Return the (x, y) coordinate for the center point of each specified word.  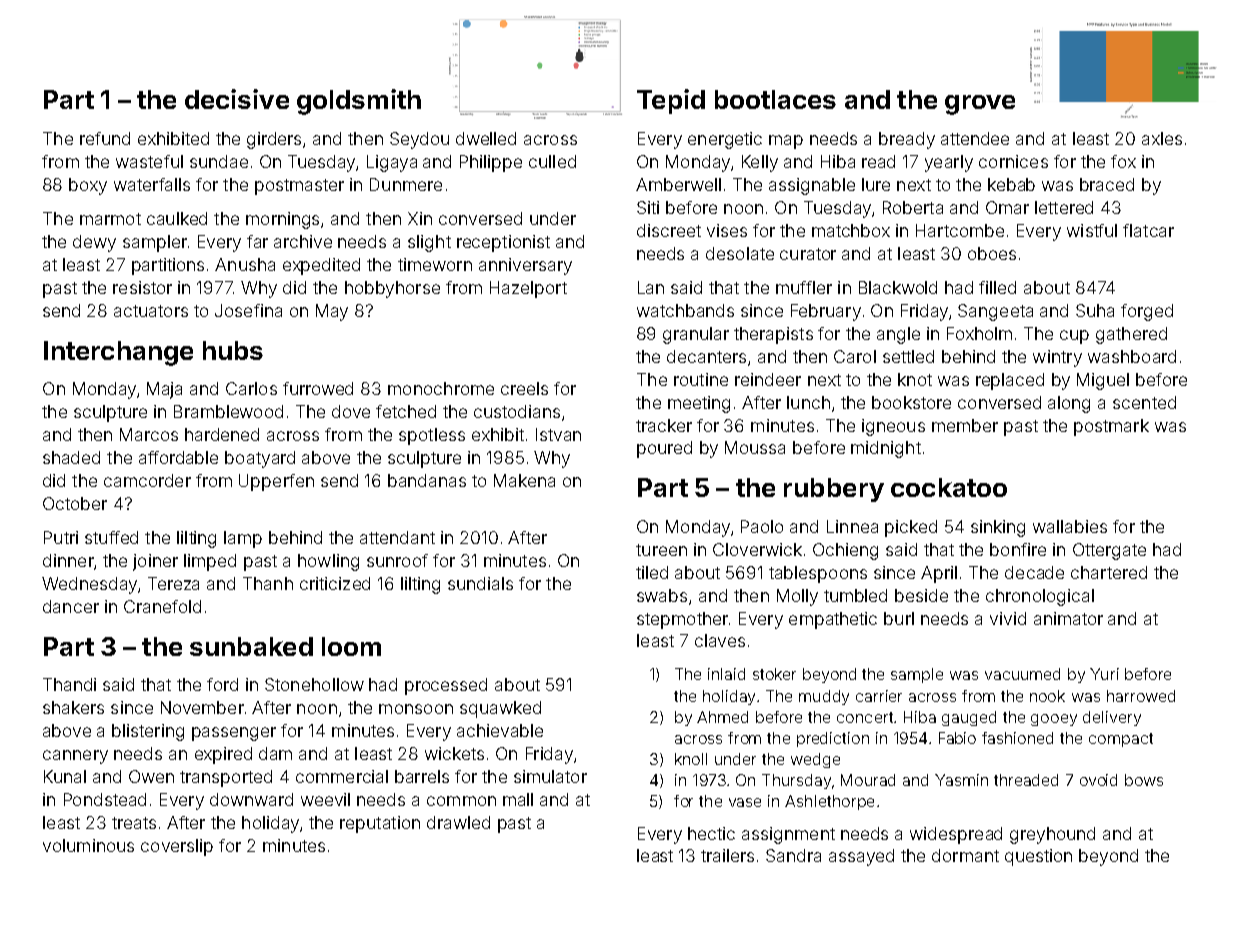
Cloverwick (757, 549)
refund (105, 138)
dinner (68, 560)
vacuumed (1022, 674)
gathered (1131, 335)
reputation (380, 824)
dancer (71, 606)
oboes (992, 253)
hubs (233, 350)
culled (552, 161)
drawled (458, 822)
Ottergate (1109, 551)
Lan (651, 287)
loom (351, 646)
